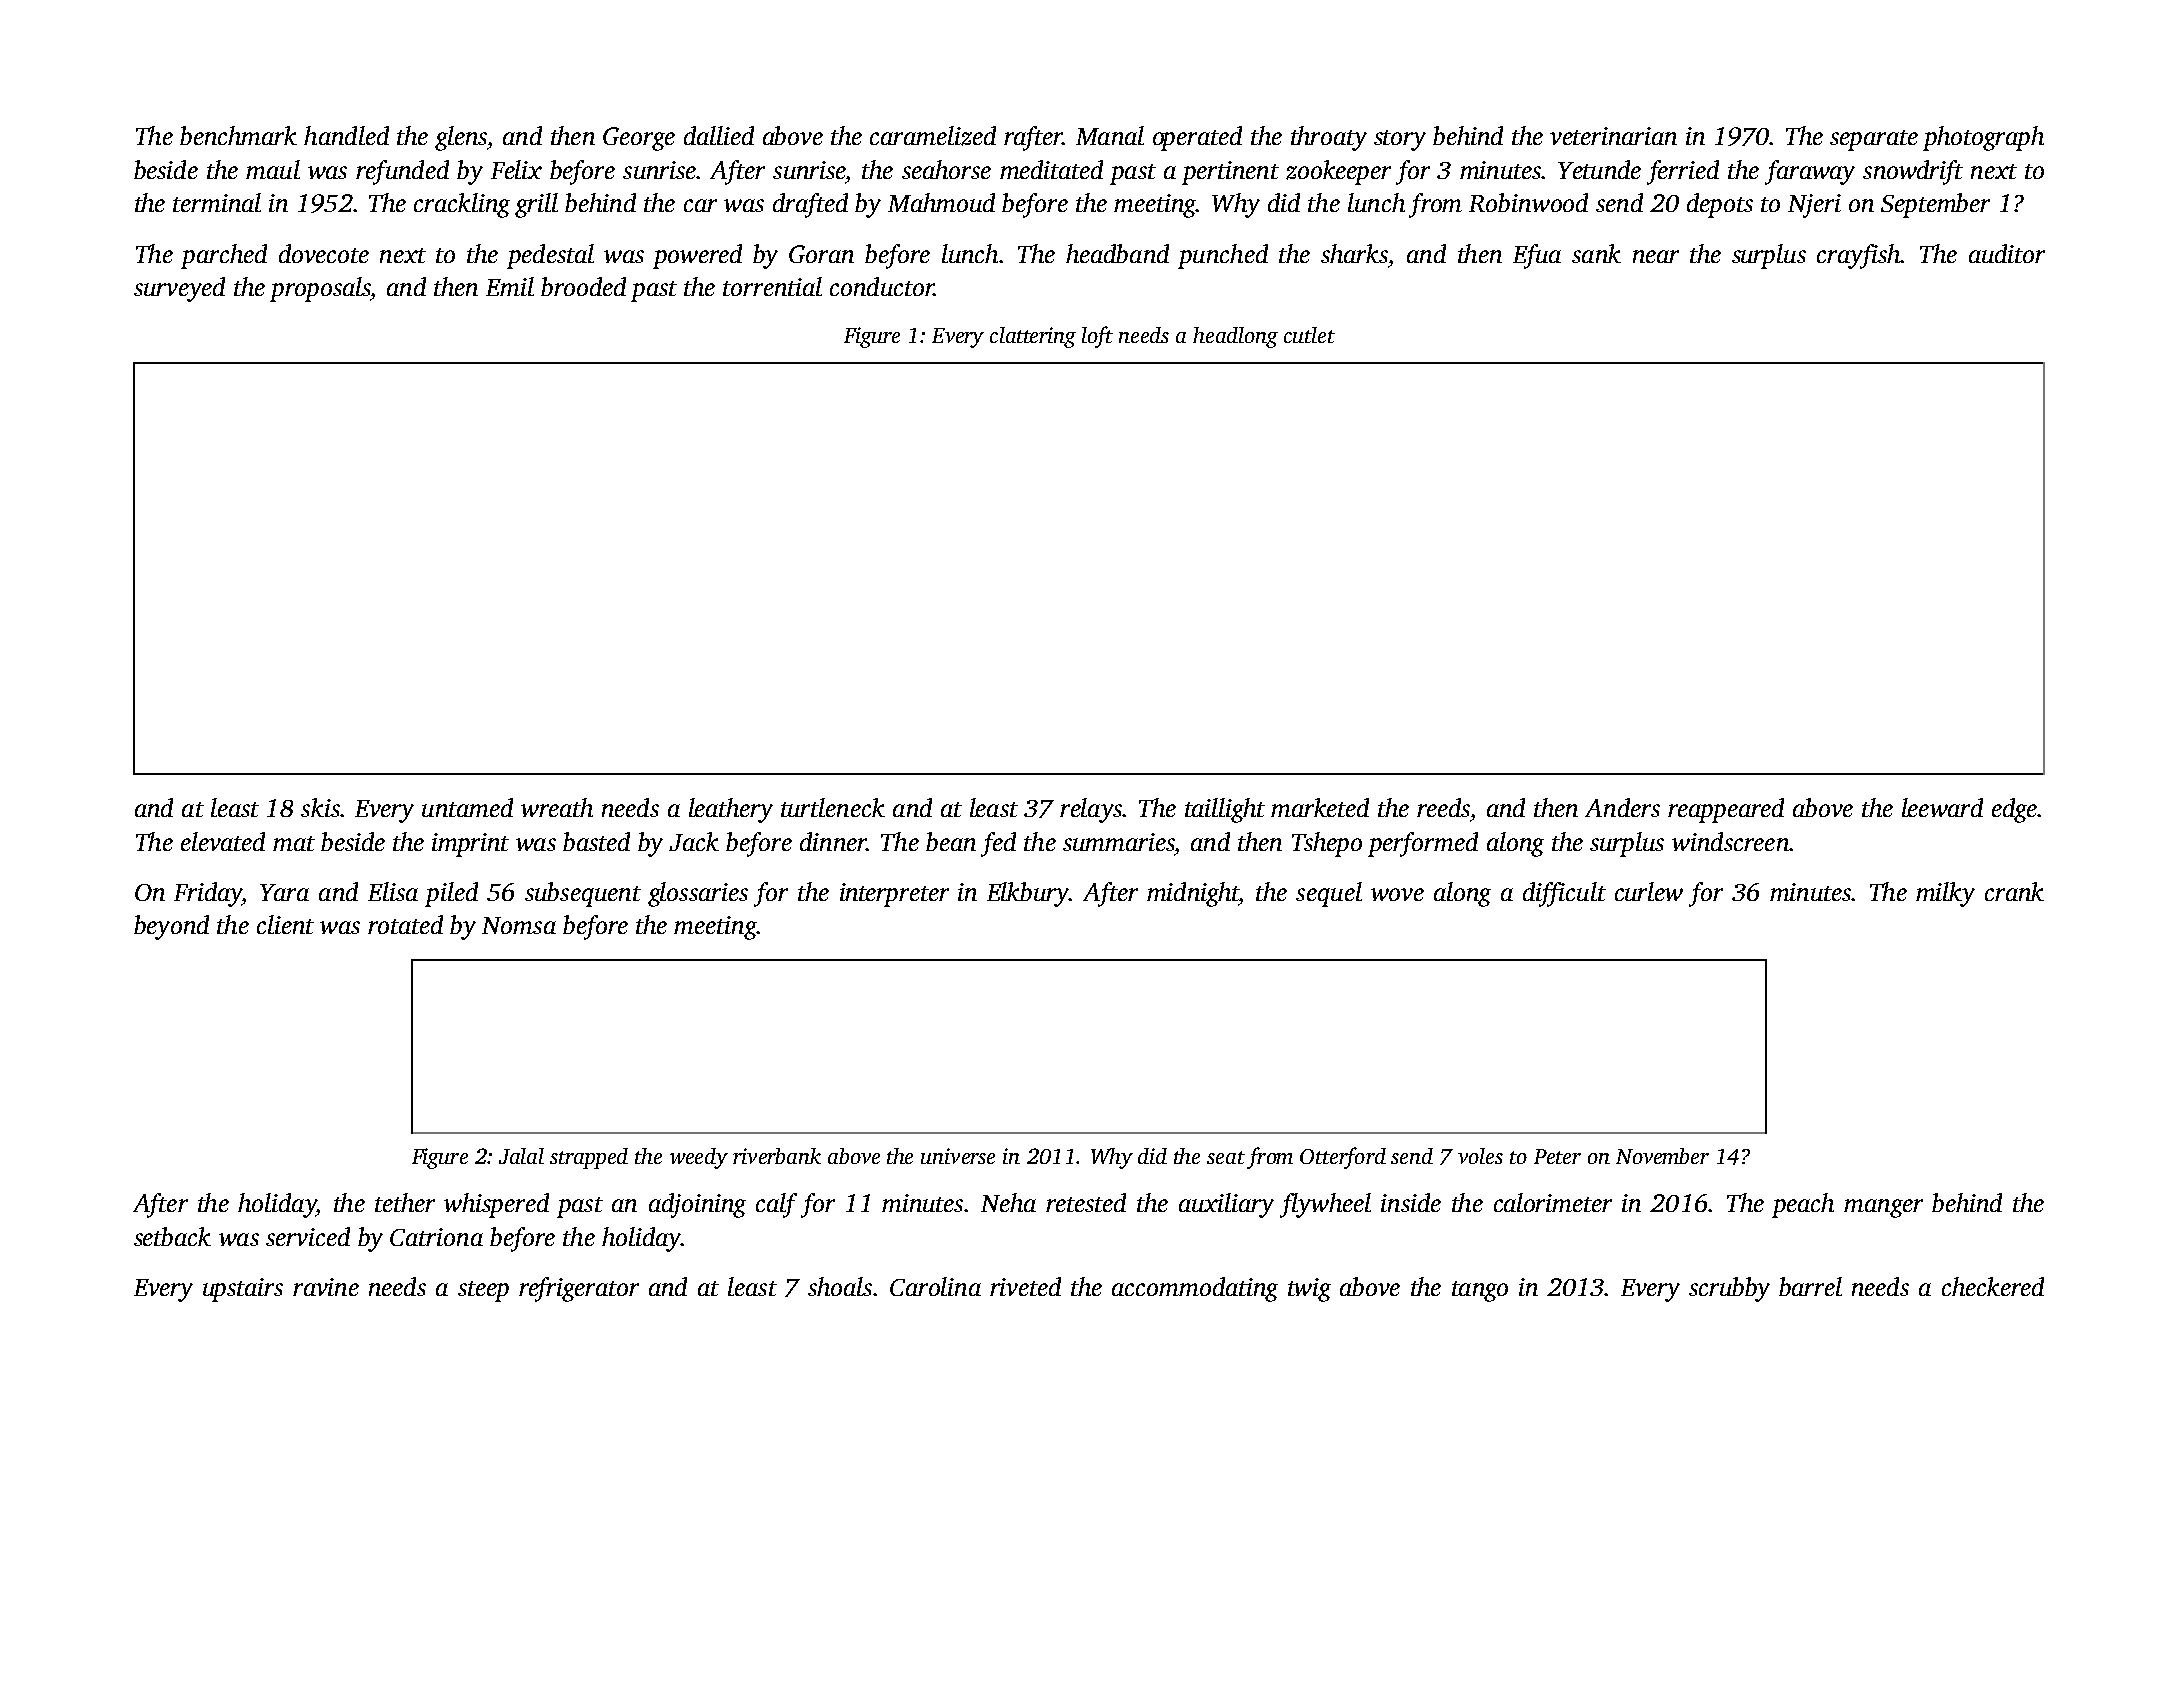  Describe the element at coordinates (1091, 810) in the screenshot. I see `relays` at that location.
